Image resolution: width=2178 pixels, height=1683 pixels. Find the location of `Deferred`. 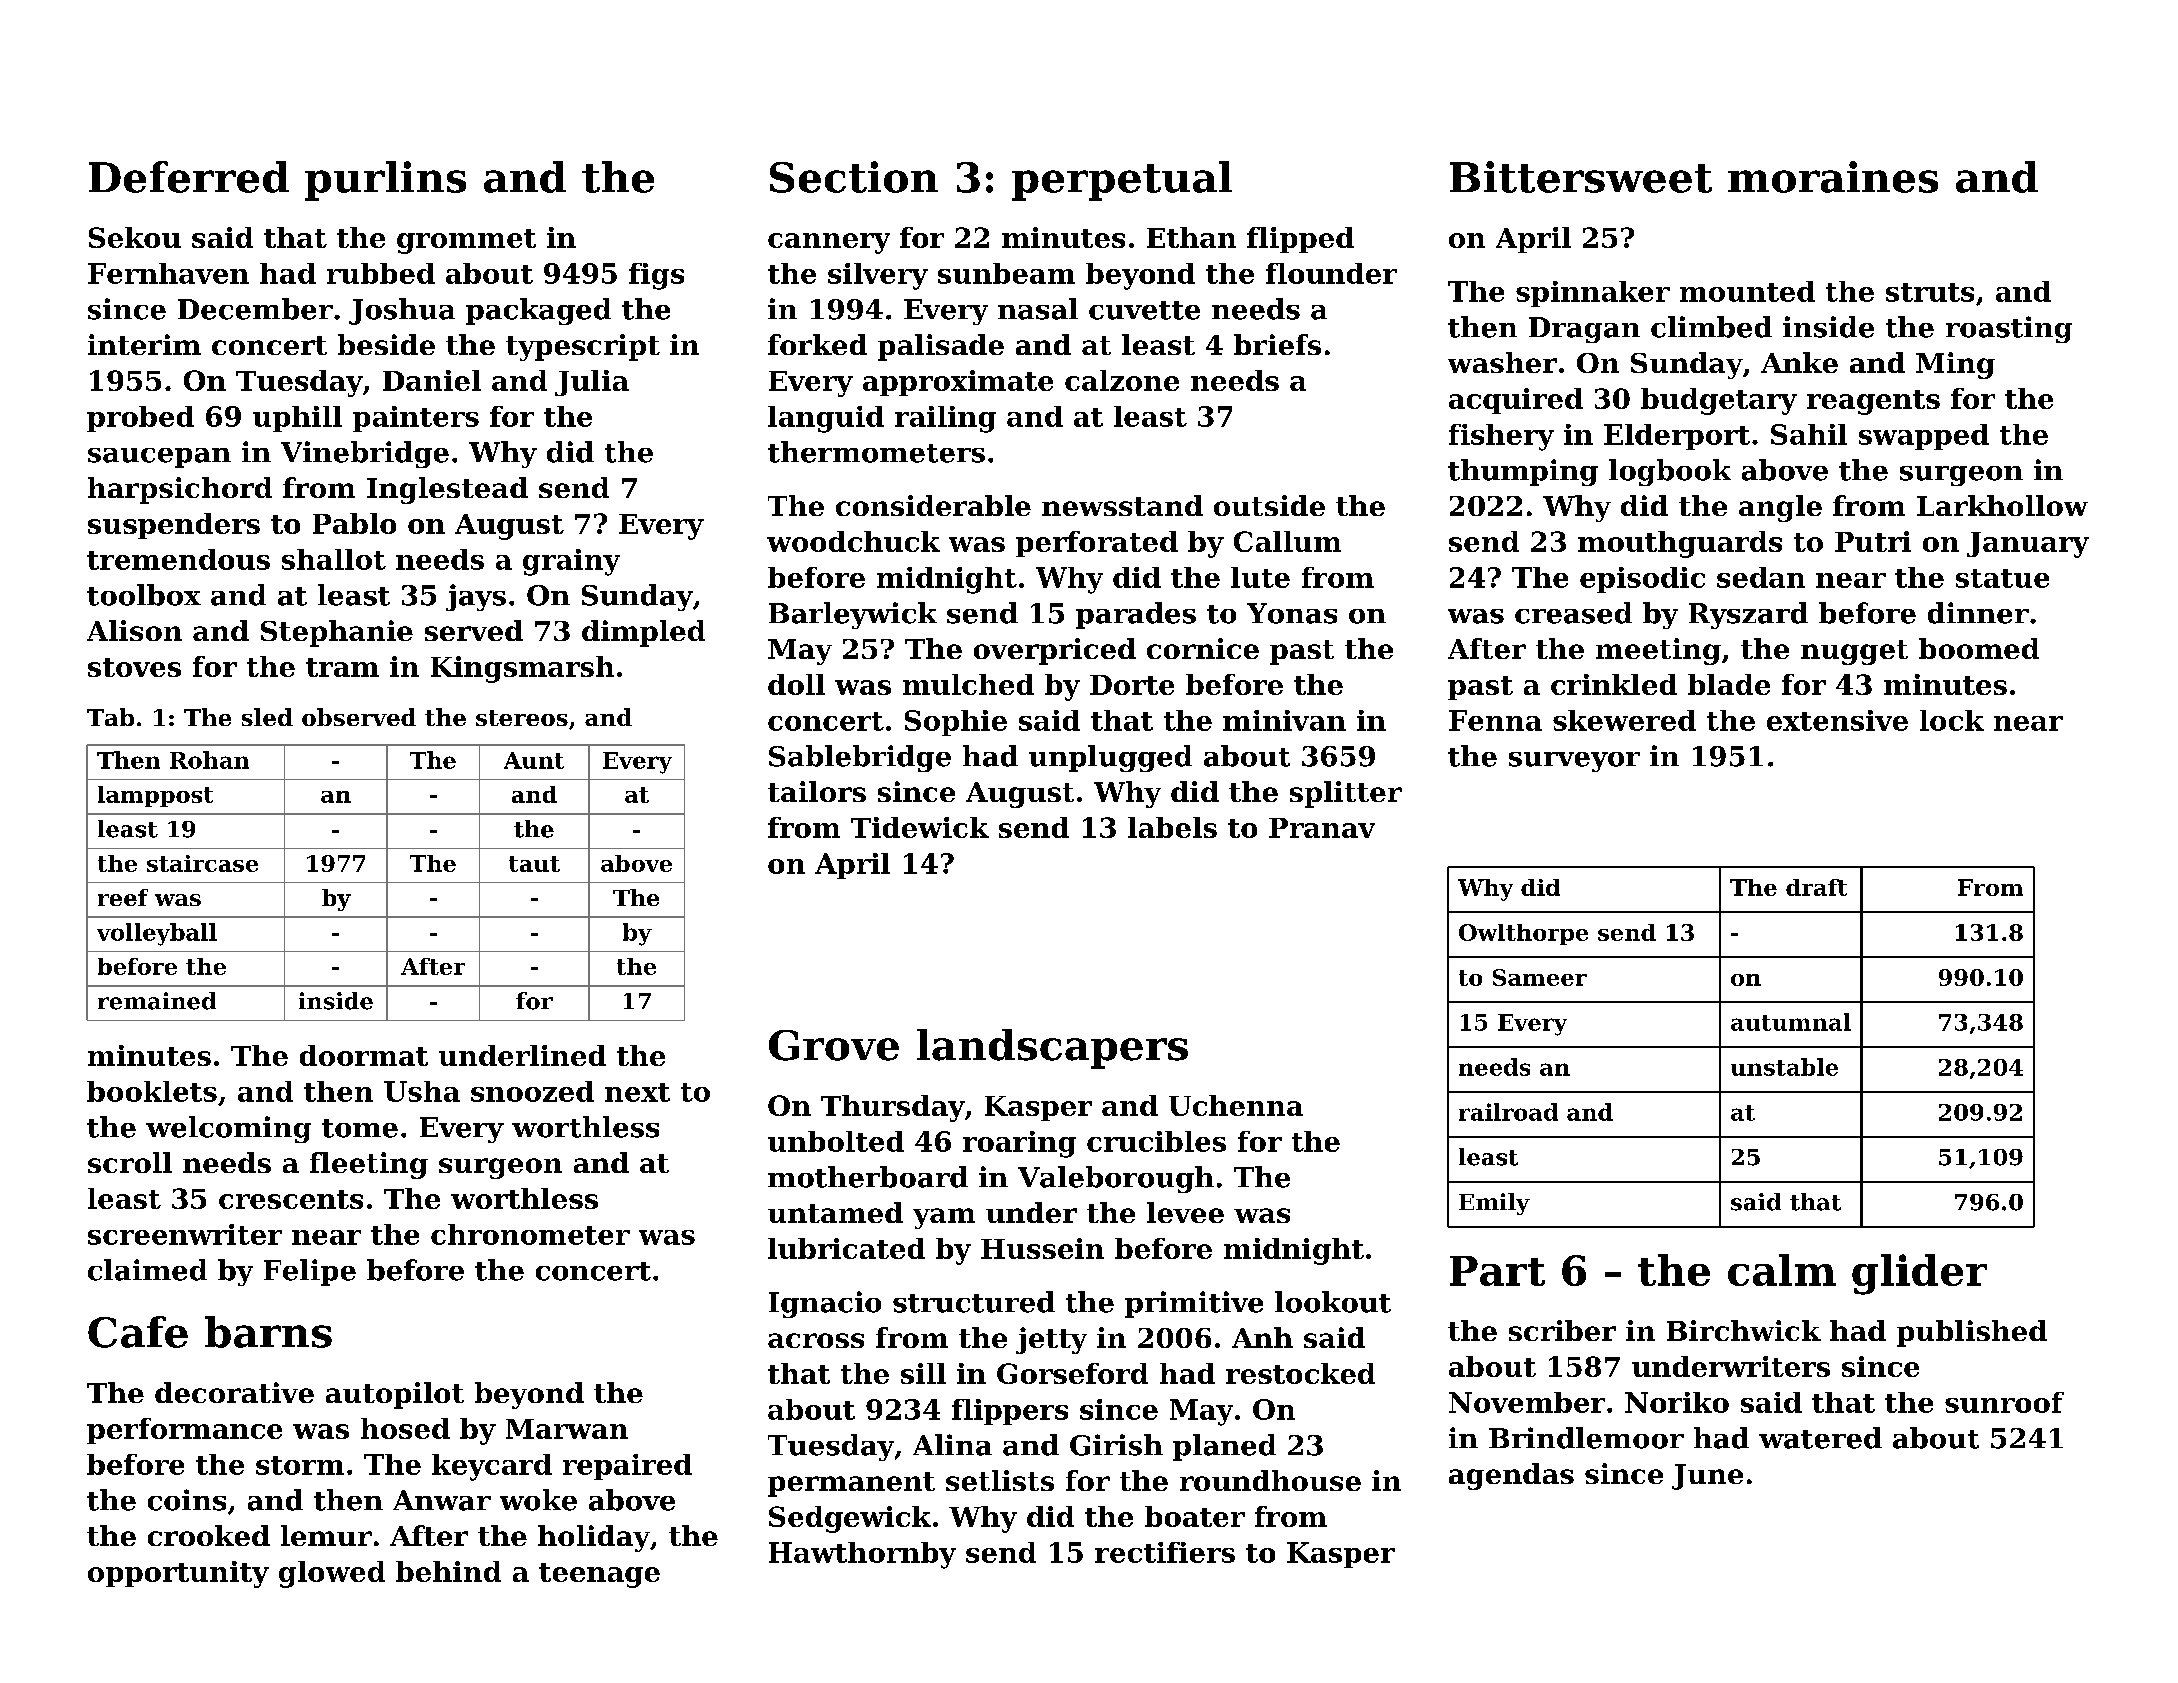

Deferred is located at coordinates (189, 177).
